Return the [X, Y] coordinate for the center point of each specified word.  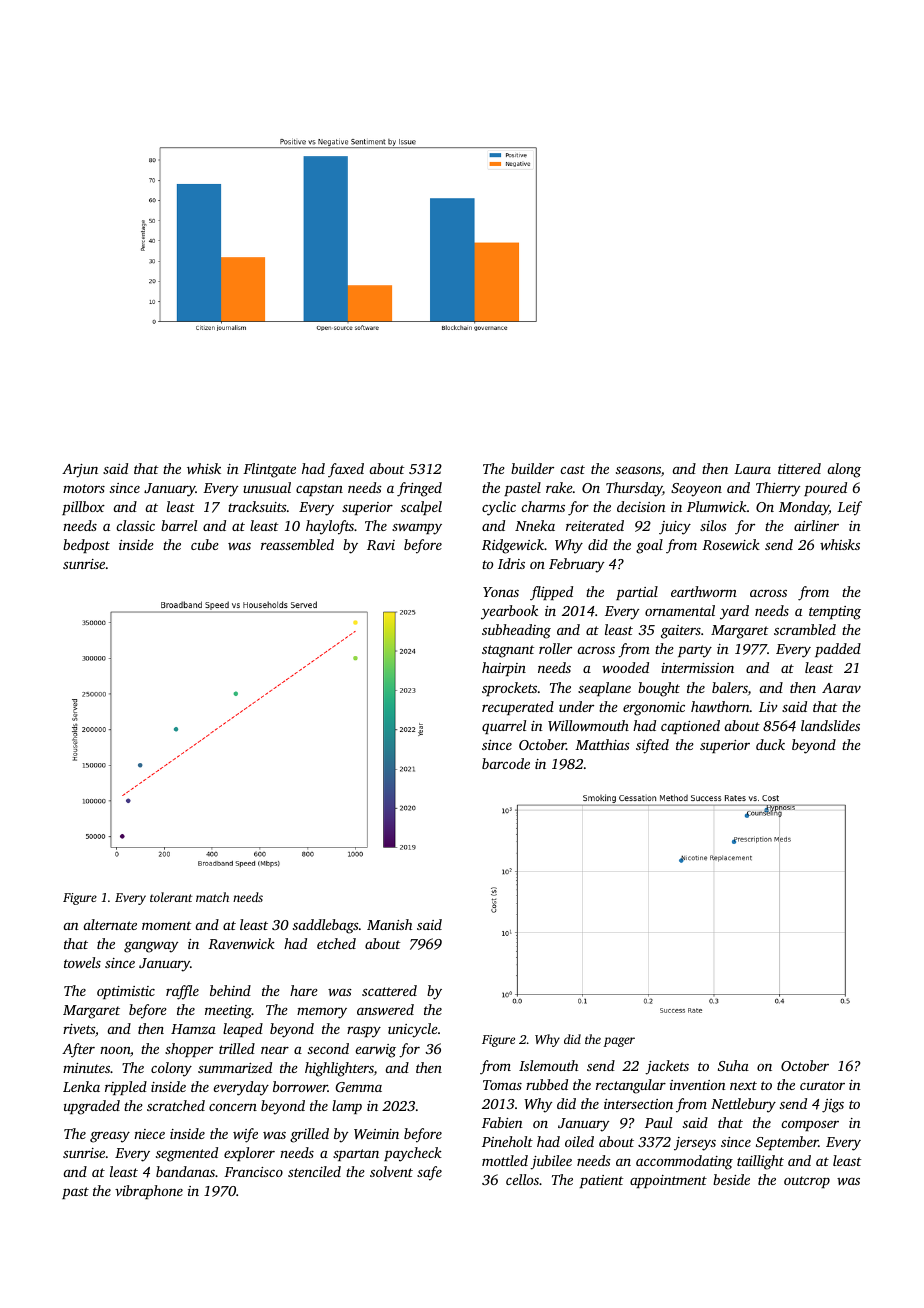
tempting [835, 613]
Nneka [535, 525]
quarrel [504, 727]
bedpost [86, 546]
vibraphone [149, 1192]
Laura [752, 469]
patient [602, 1181]
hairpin [504, 669]
